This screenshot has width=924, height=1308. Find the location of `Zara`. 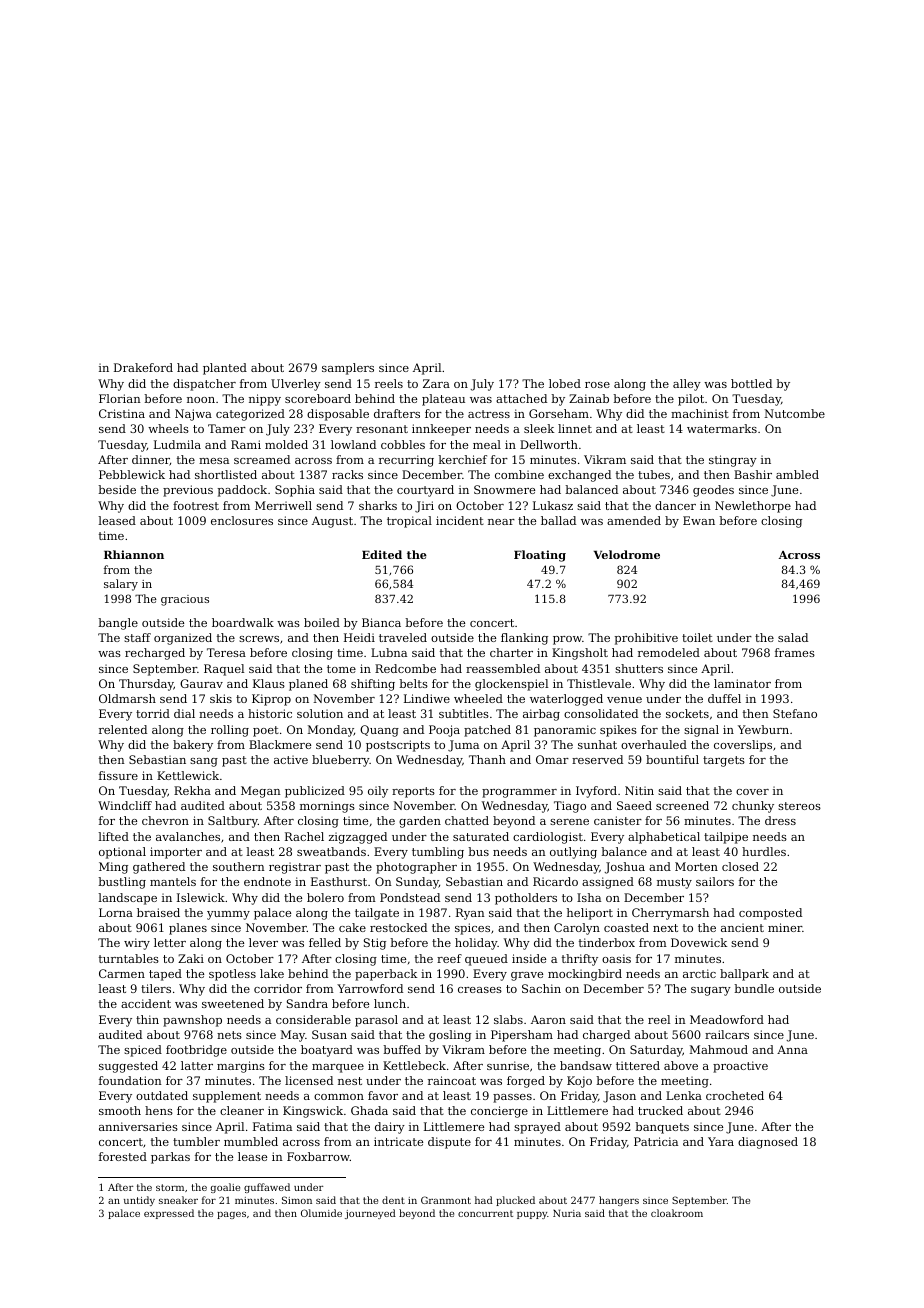

Zara is located at coordinates (436, 383).
